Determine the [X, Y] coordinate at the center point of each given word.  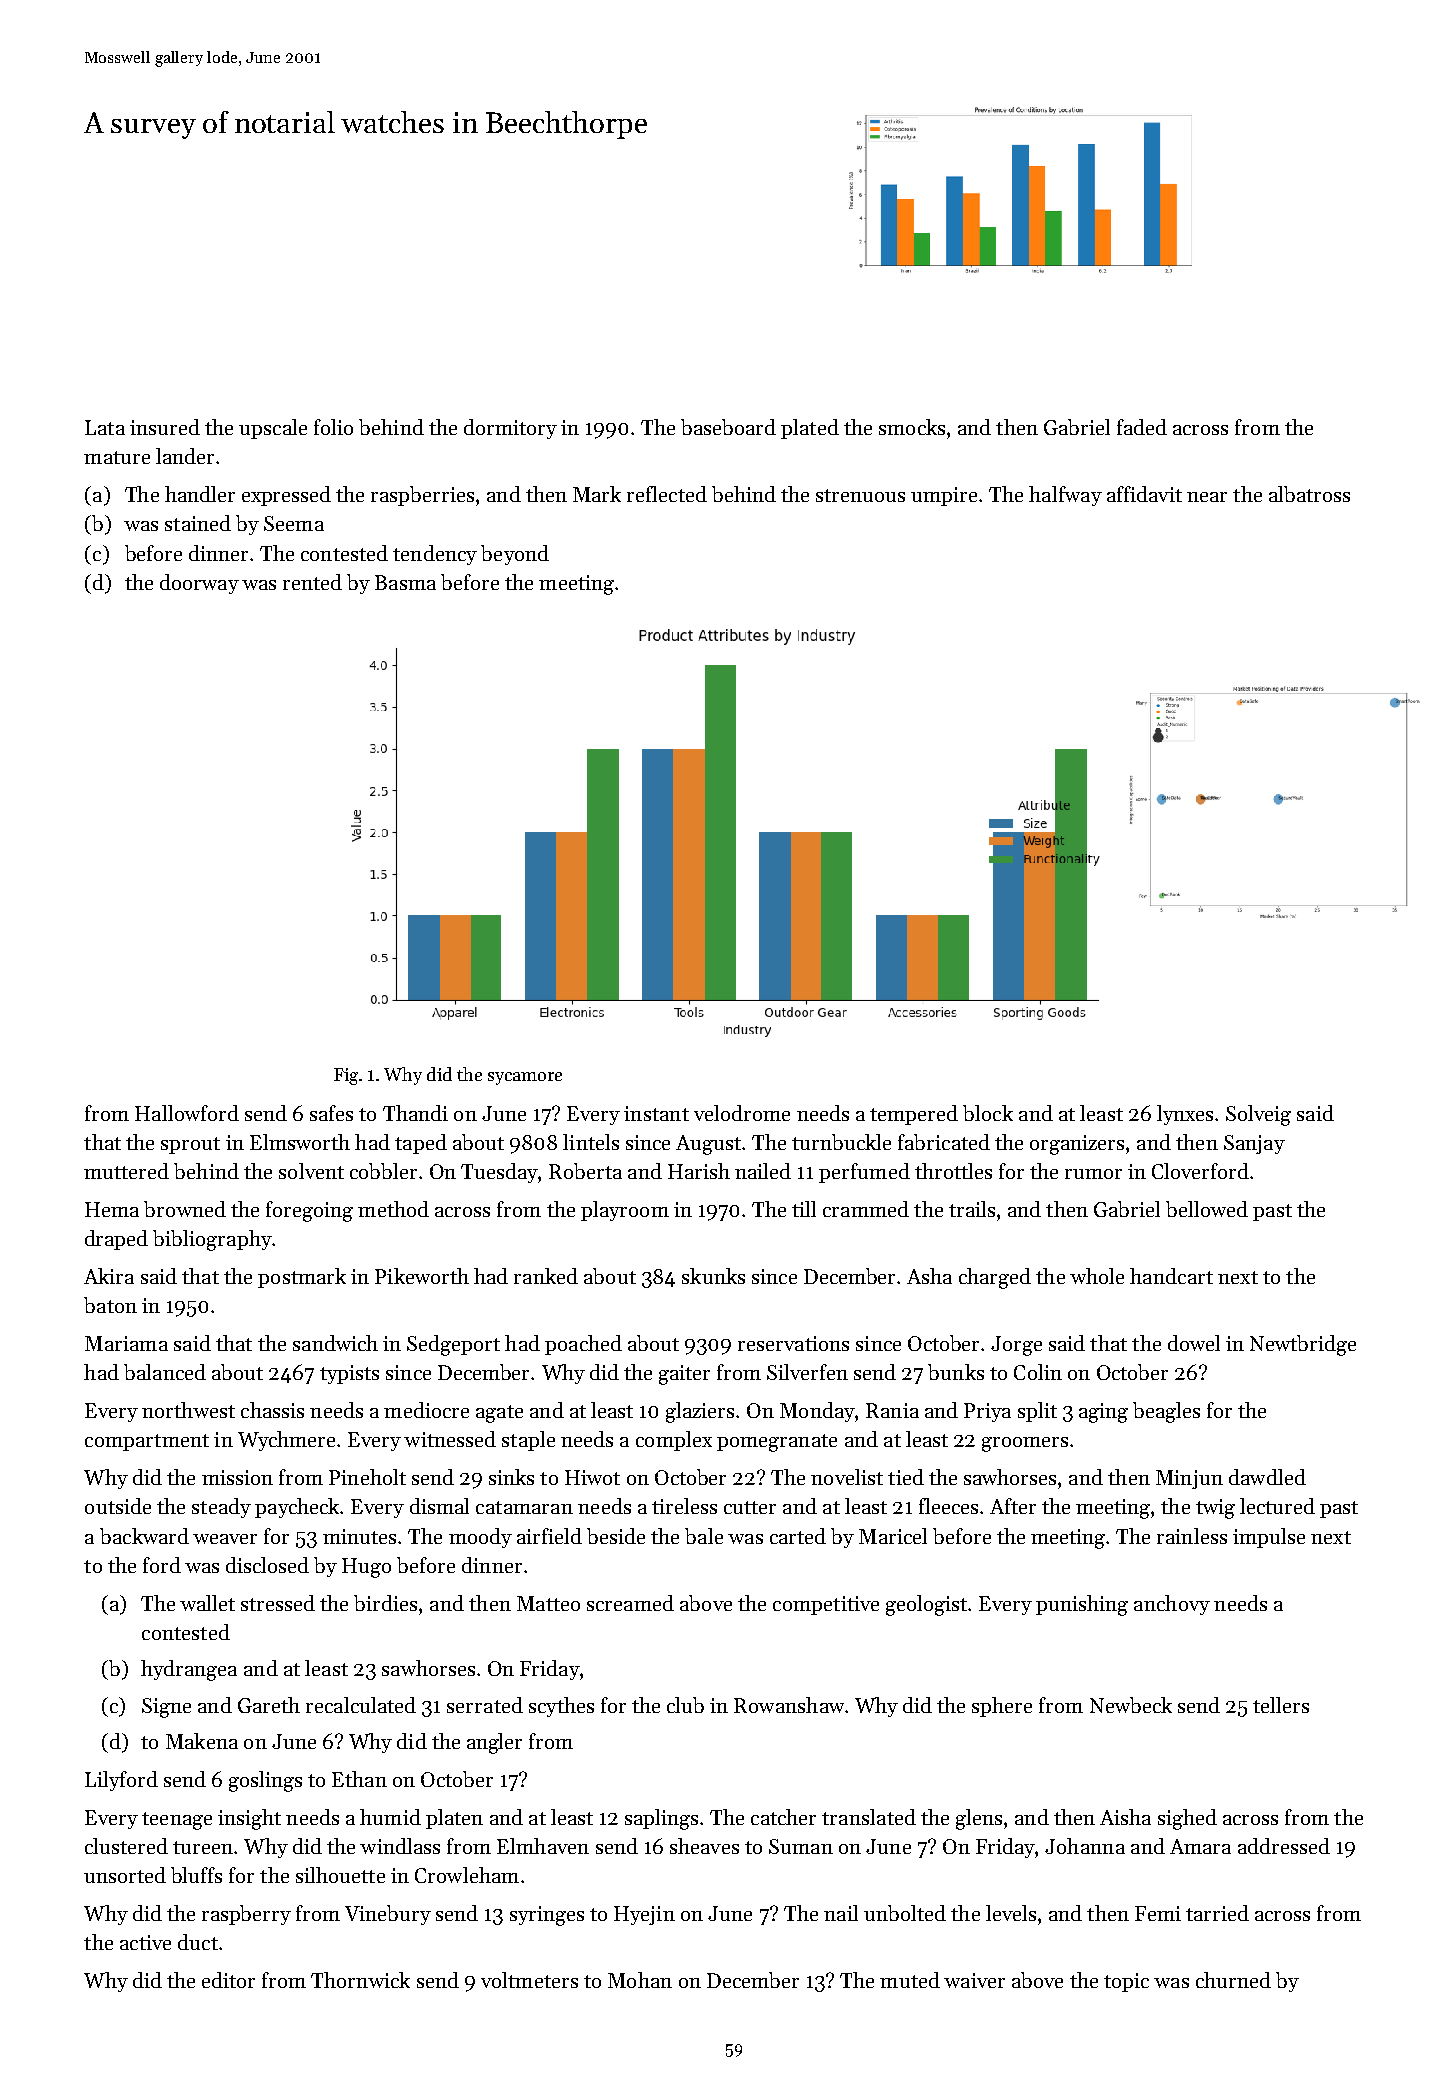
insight [249, 1819]
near [1207, 497]
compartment [147, 1442]
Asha [929, 1276]
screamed [630, 1603]
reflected [667, 494]
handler [200, 494]
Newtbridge [1303, 1345]
